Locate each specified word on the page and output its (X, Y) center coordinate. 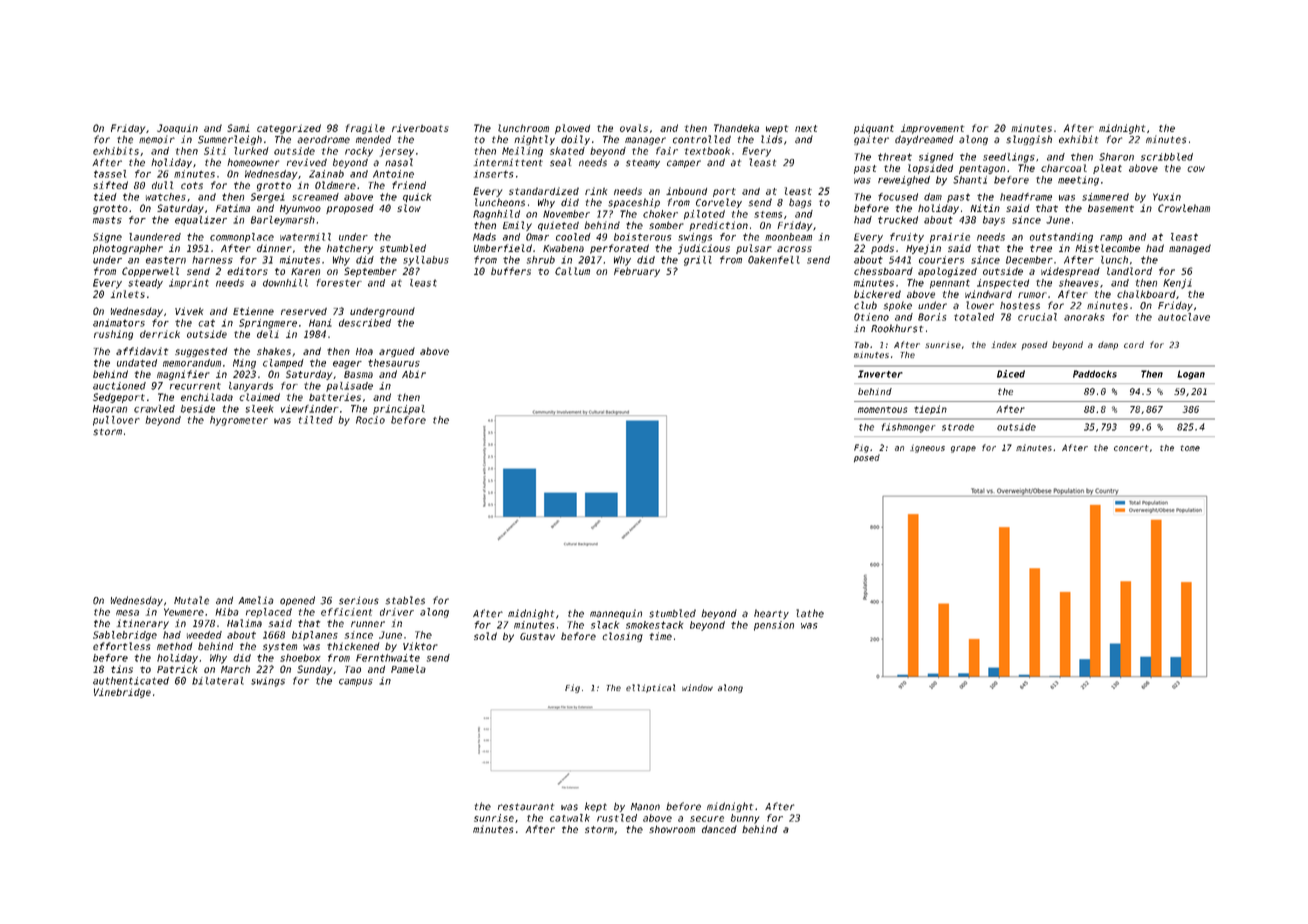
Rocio (370, 420)
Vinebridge (122, 693)
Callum (572, 271)
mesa (127, 613)
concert (1131, 448)
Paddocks (1095, 374)
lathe (810, 613)
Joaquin (177, 129)
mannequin (616, 614)
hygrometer (239, 421)
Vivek (189, 311)
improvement (932, 129)
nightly (534, 140)
